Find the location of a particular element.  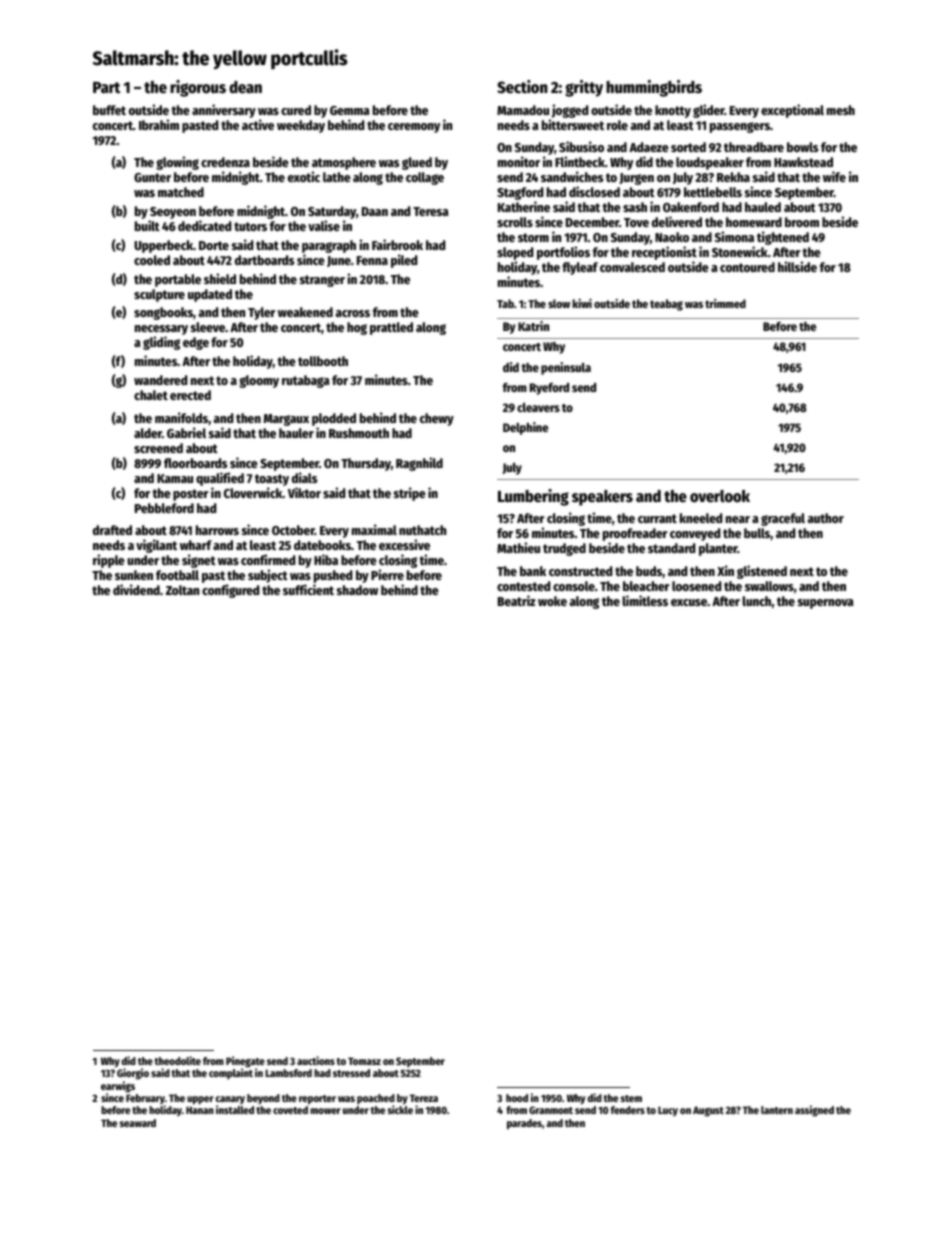

sufficient is located at coordinates (308, 590).
